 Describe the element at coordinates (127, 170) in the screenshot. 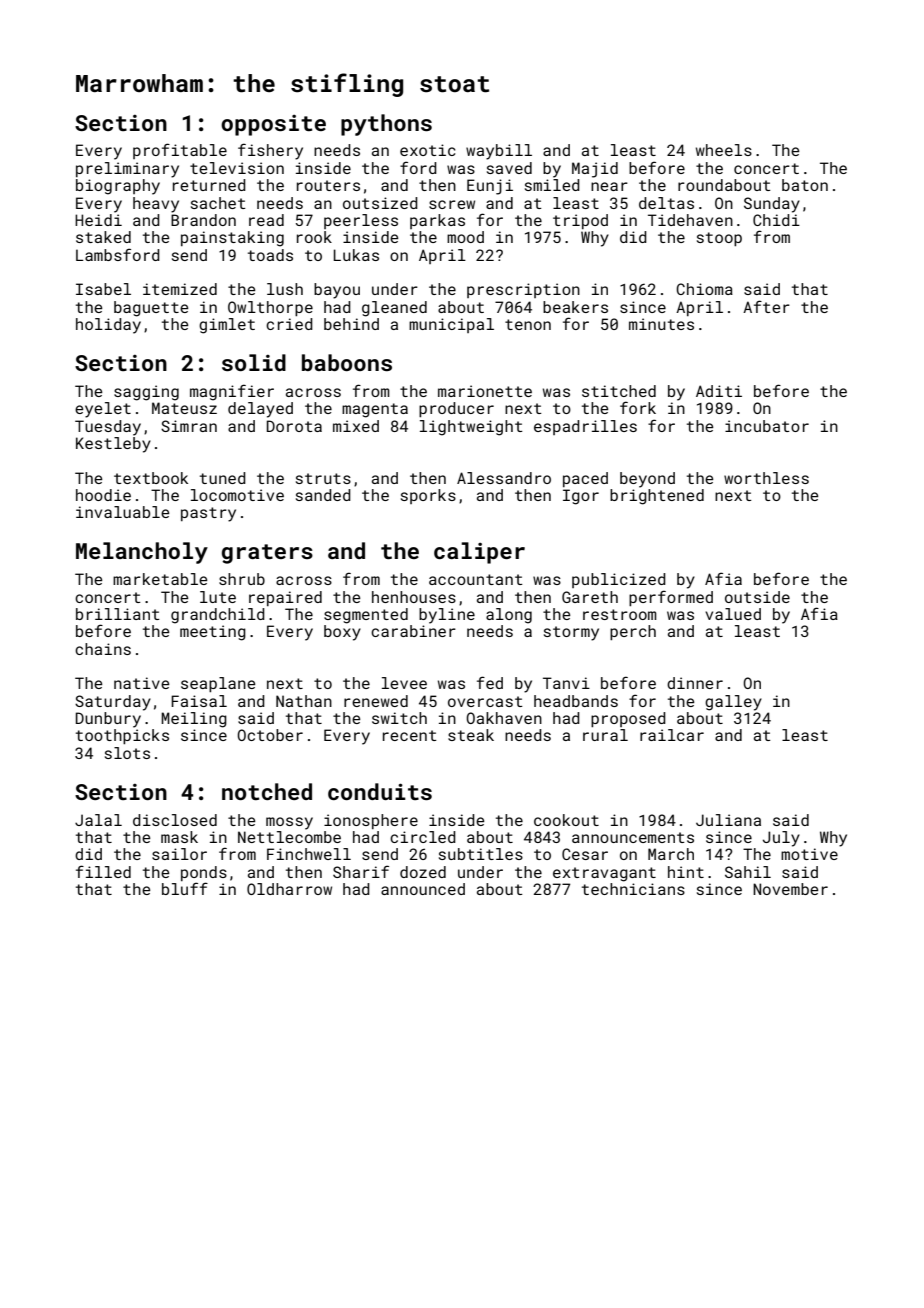

I see `preliminary` at that location.
